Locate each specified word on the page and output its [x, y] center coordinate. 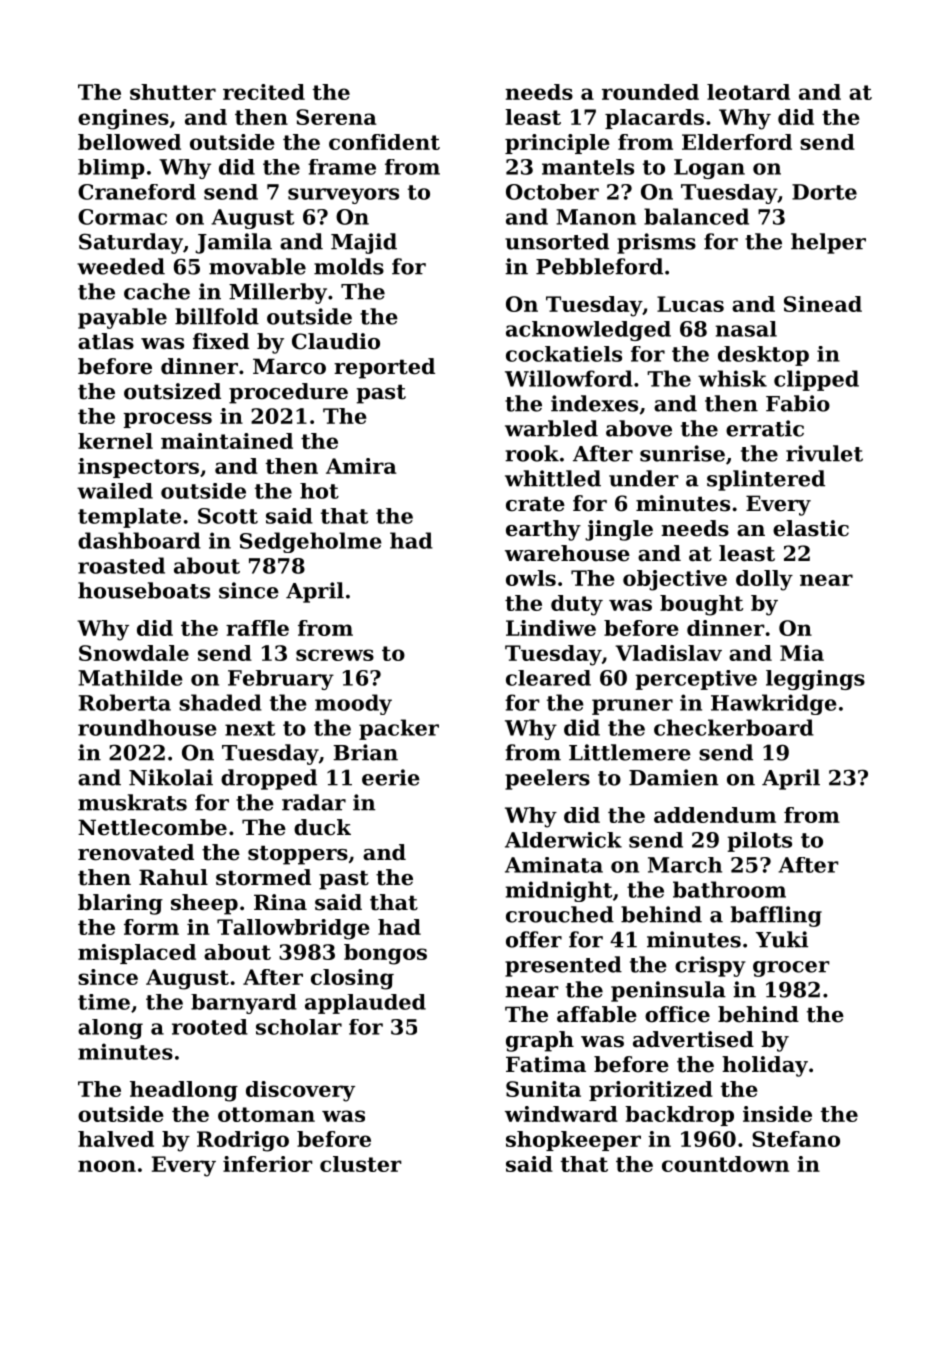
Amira [361, 466]
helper [828, 243]
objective [675, 580]
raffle [257, 628]
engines [123, 119]
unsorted [557, 241]
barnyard [244, 1004]
